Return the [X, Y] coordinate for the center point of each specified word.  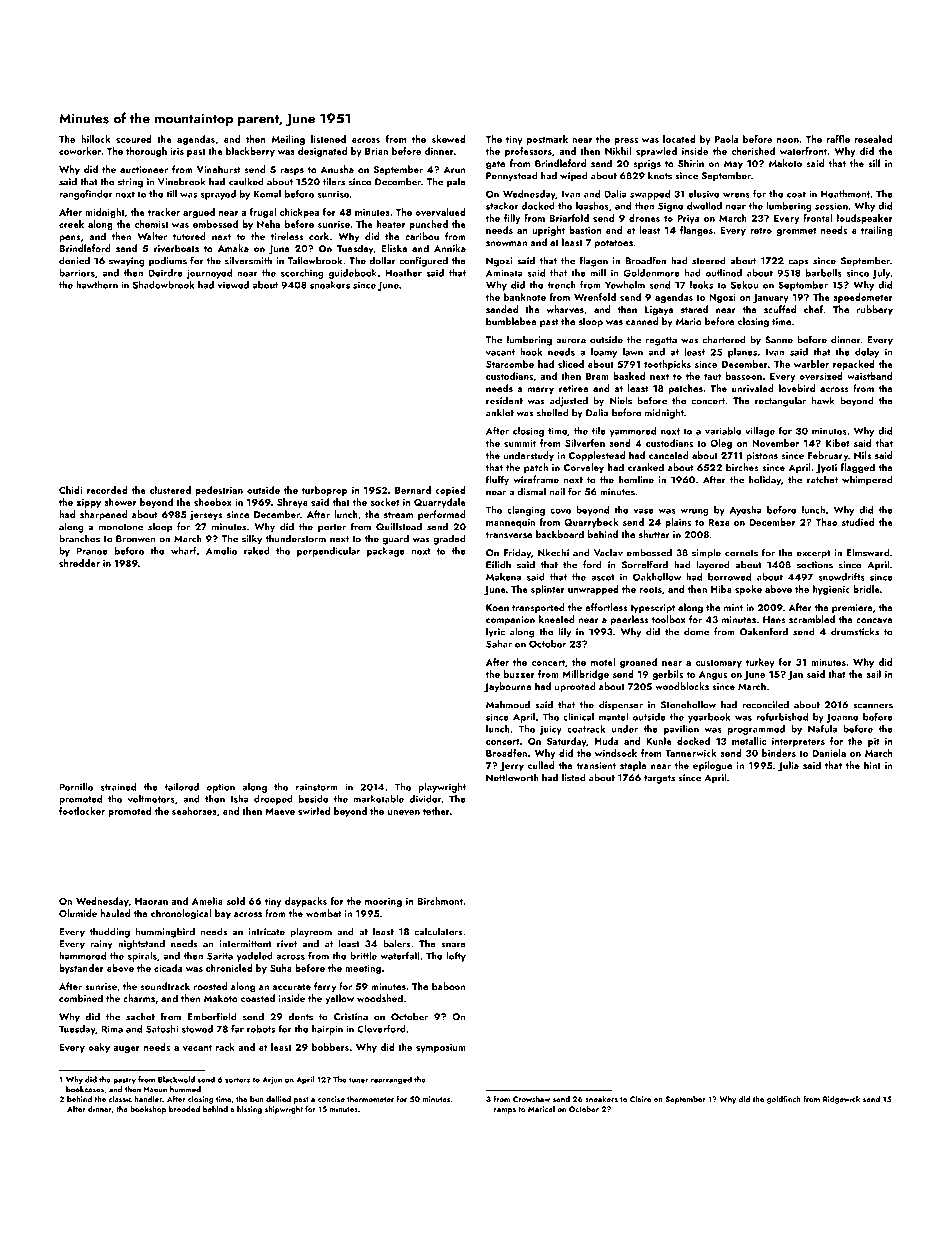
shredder [79, 563]
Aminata [504, 273]
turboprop [325, 491]
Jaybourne [508, 687]
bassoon [744, 376]
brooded [184, 1109]
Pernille [76, 787]
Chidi [70, 490]
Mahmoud [508, 704]
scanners [873, 706]
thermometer [370, 1099]
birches [742, 467]
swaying [127, 262]
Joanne [842, 718]
